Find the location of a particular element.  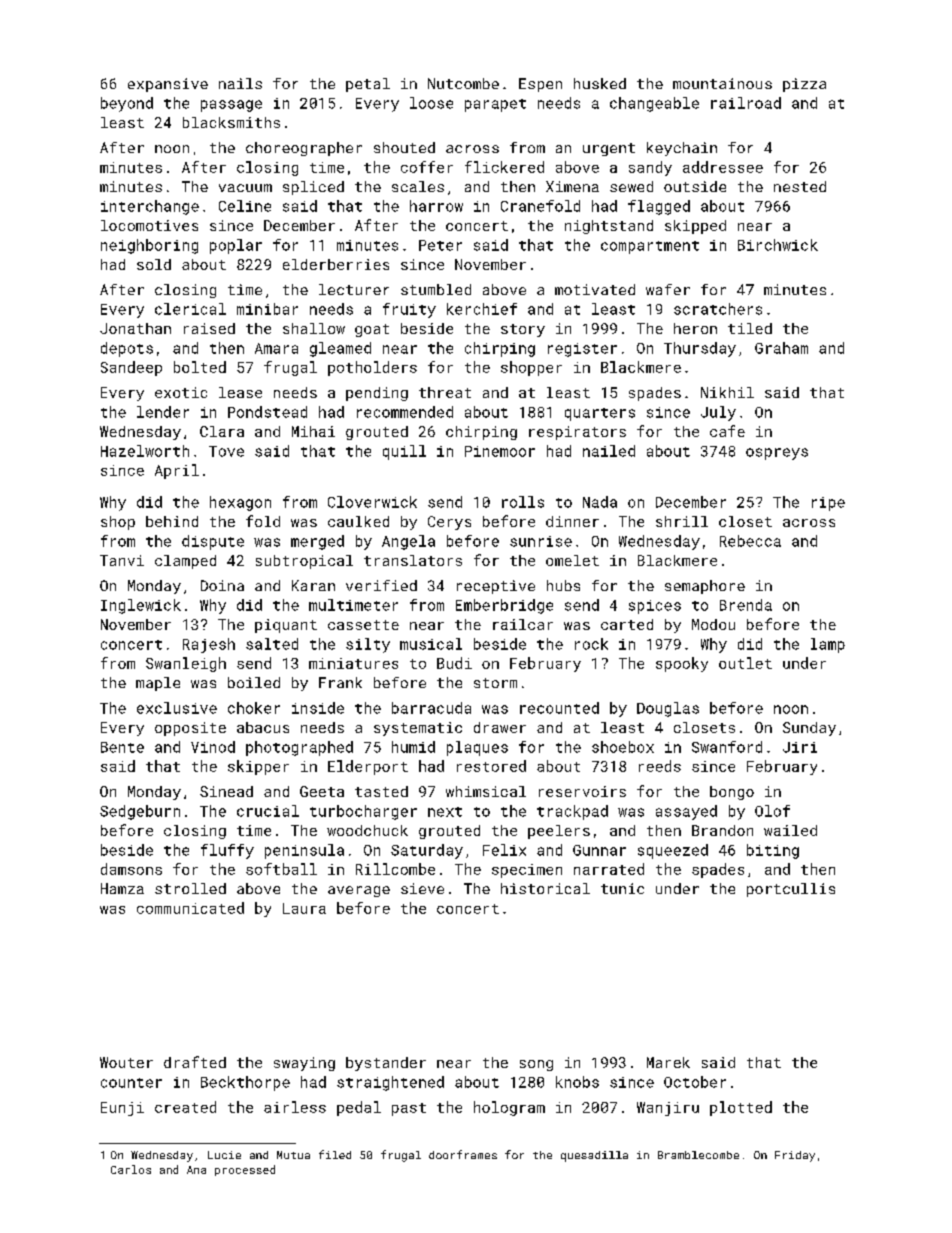

Espen is located at coordinates (540, 85).
